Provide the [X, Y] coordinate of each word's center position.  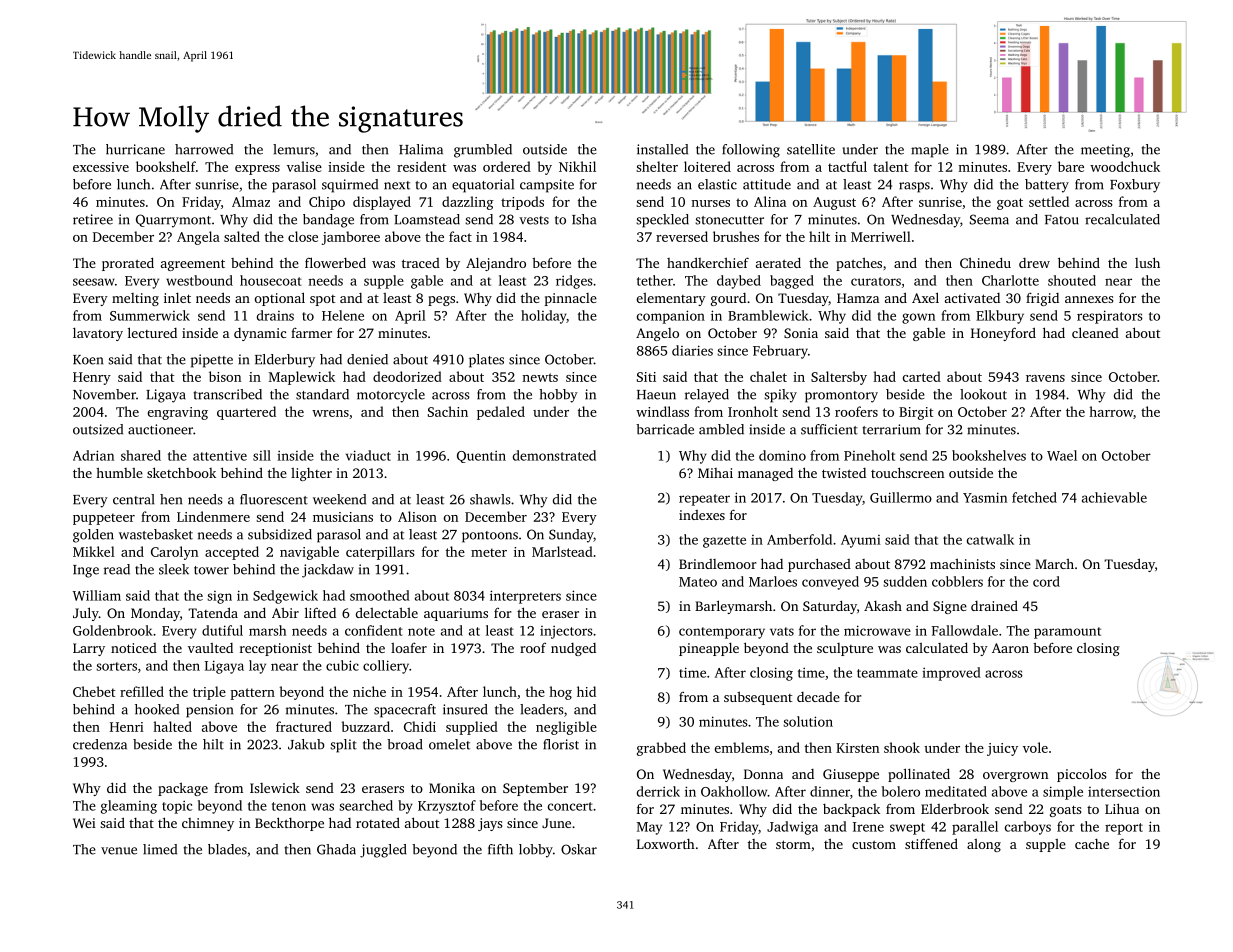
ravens [1045, 378]
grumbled [483, 151]
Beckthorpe [289, 824]
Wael [1062, 455]
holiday [544, 317]
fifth [500, 849]
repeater [704, 500]
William [97, 595]
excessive [101, 167]
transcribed [227, 394]
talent [890, 166]
